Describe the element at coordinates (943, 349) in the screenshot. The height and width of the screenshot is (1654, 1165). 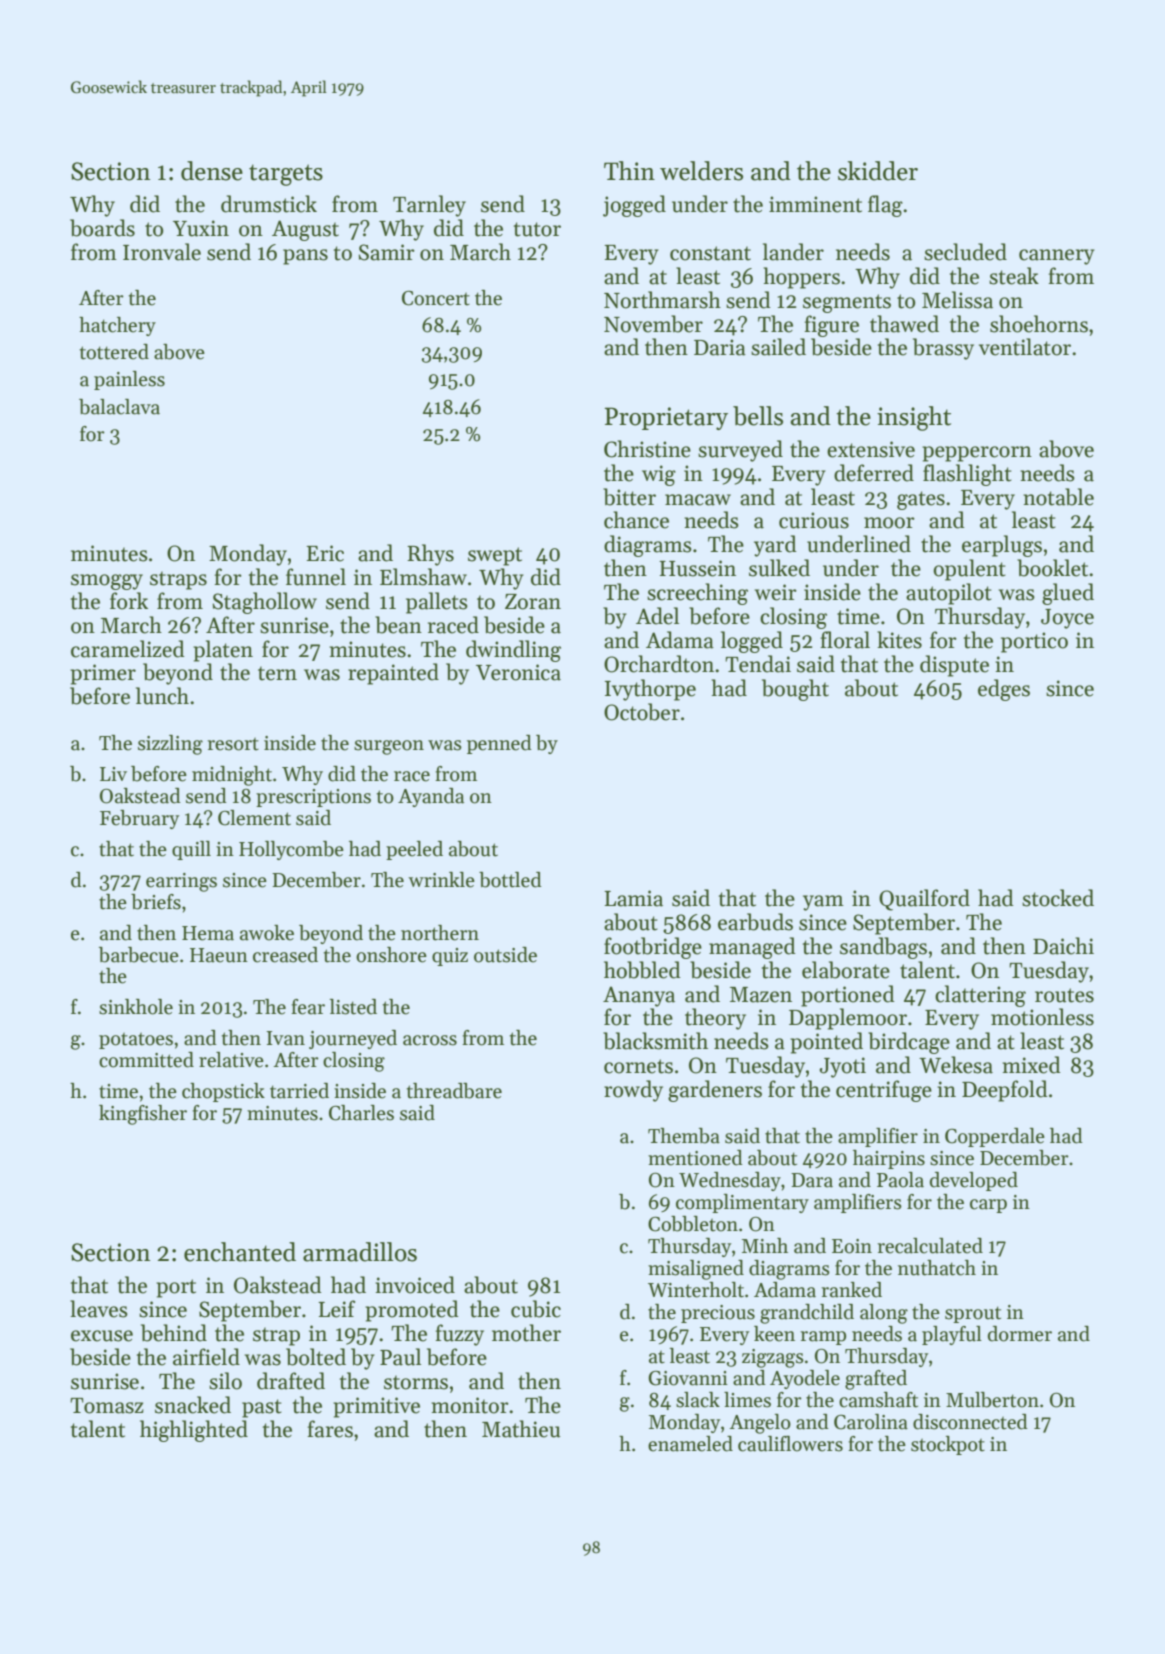
I see `brassy` at that location.
